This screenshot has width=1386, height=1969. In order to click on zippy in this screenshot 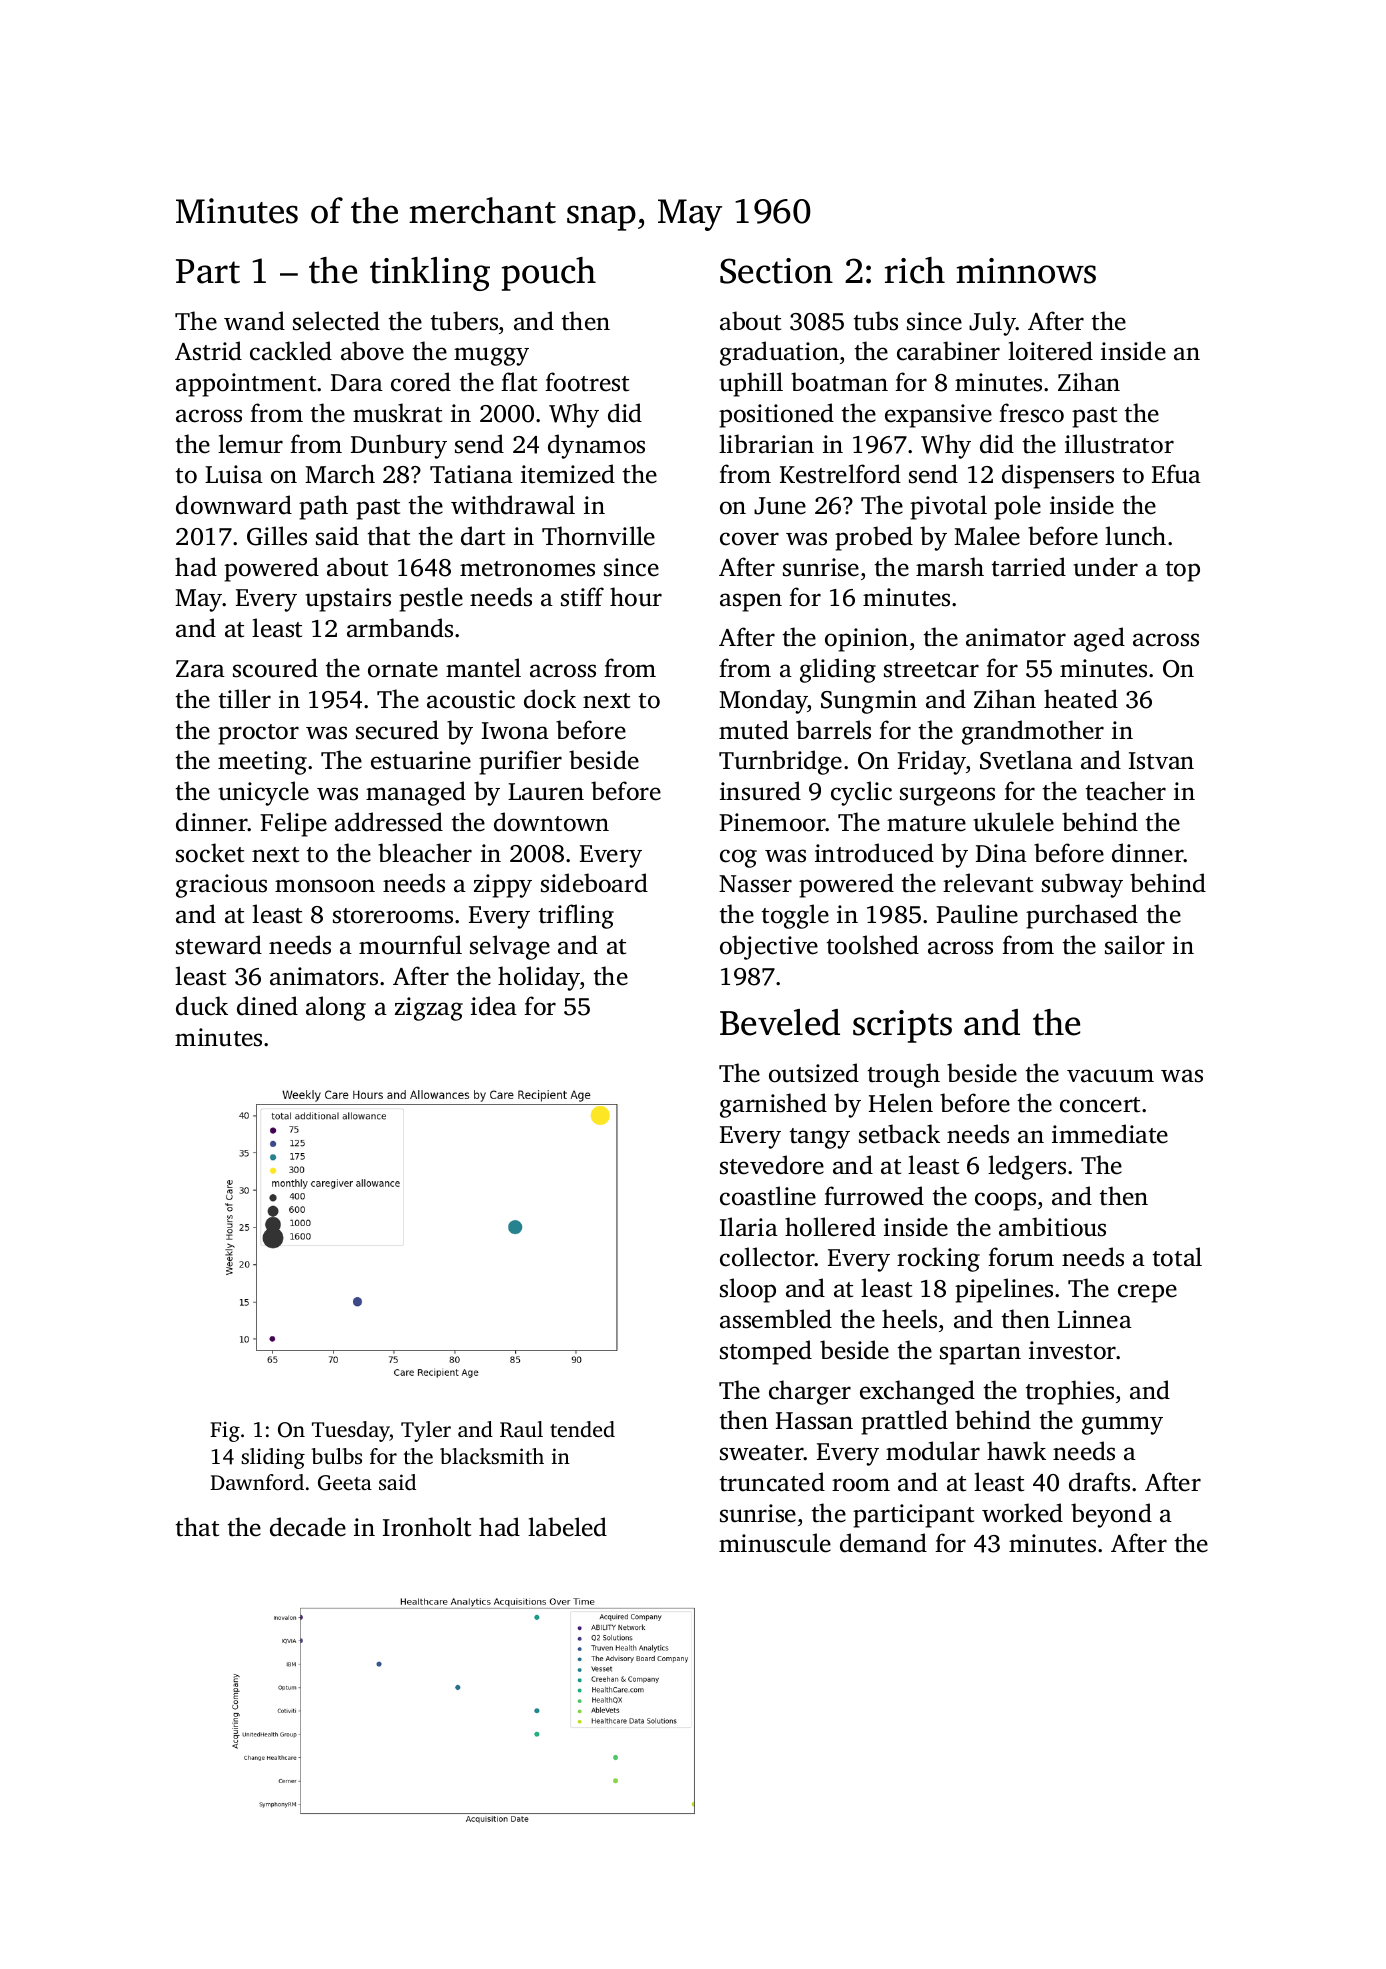, I will do `click(503, 886)`.
